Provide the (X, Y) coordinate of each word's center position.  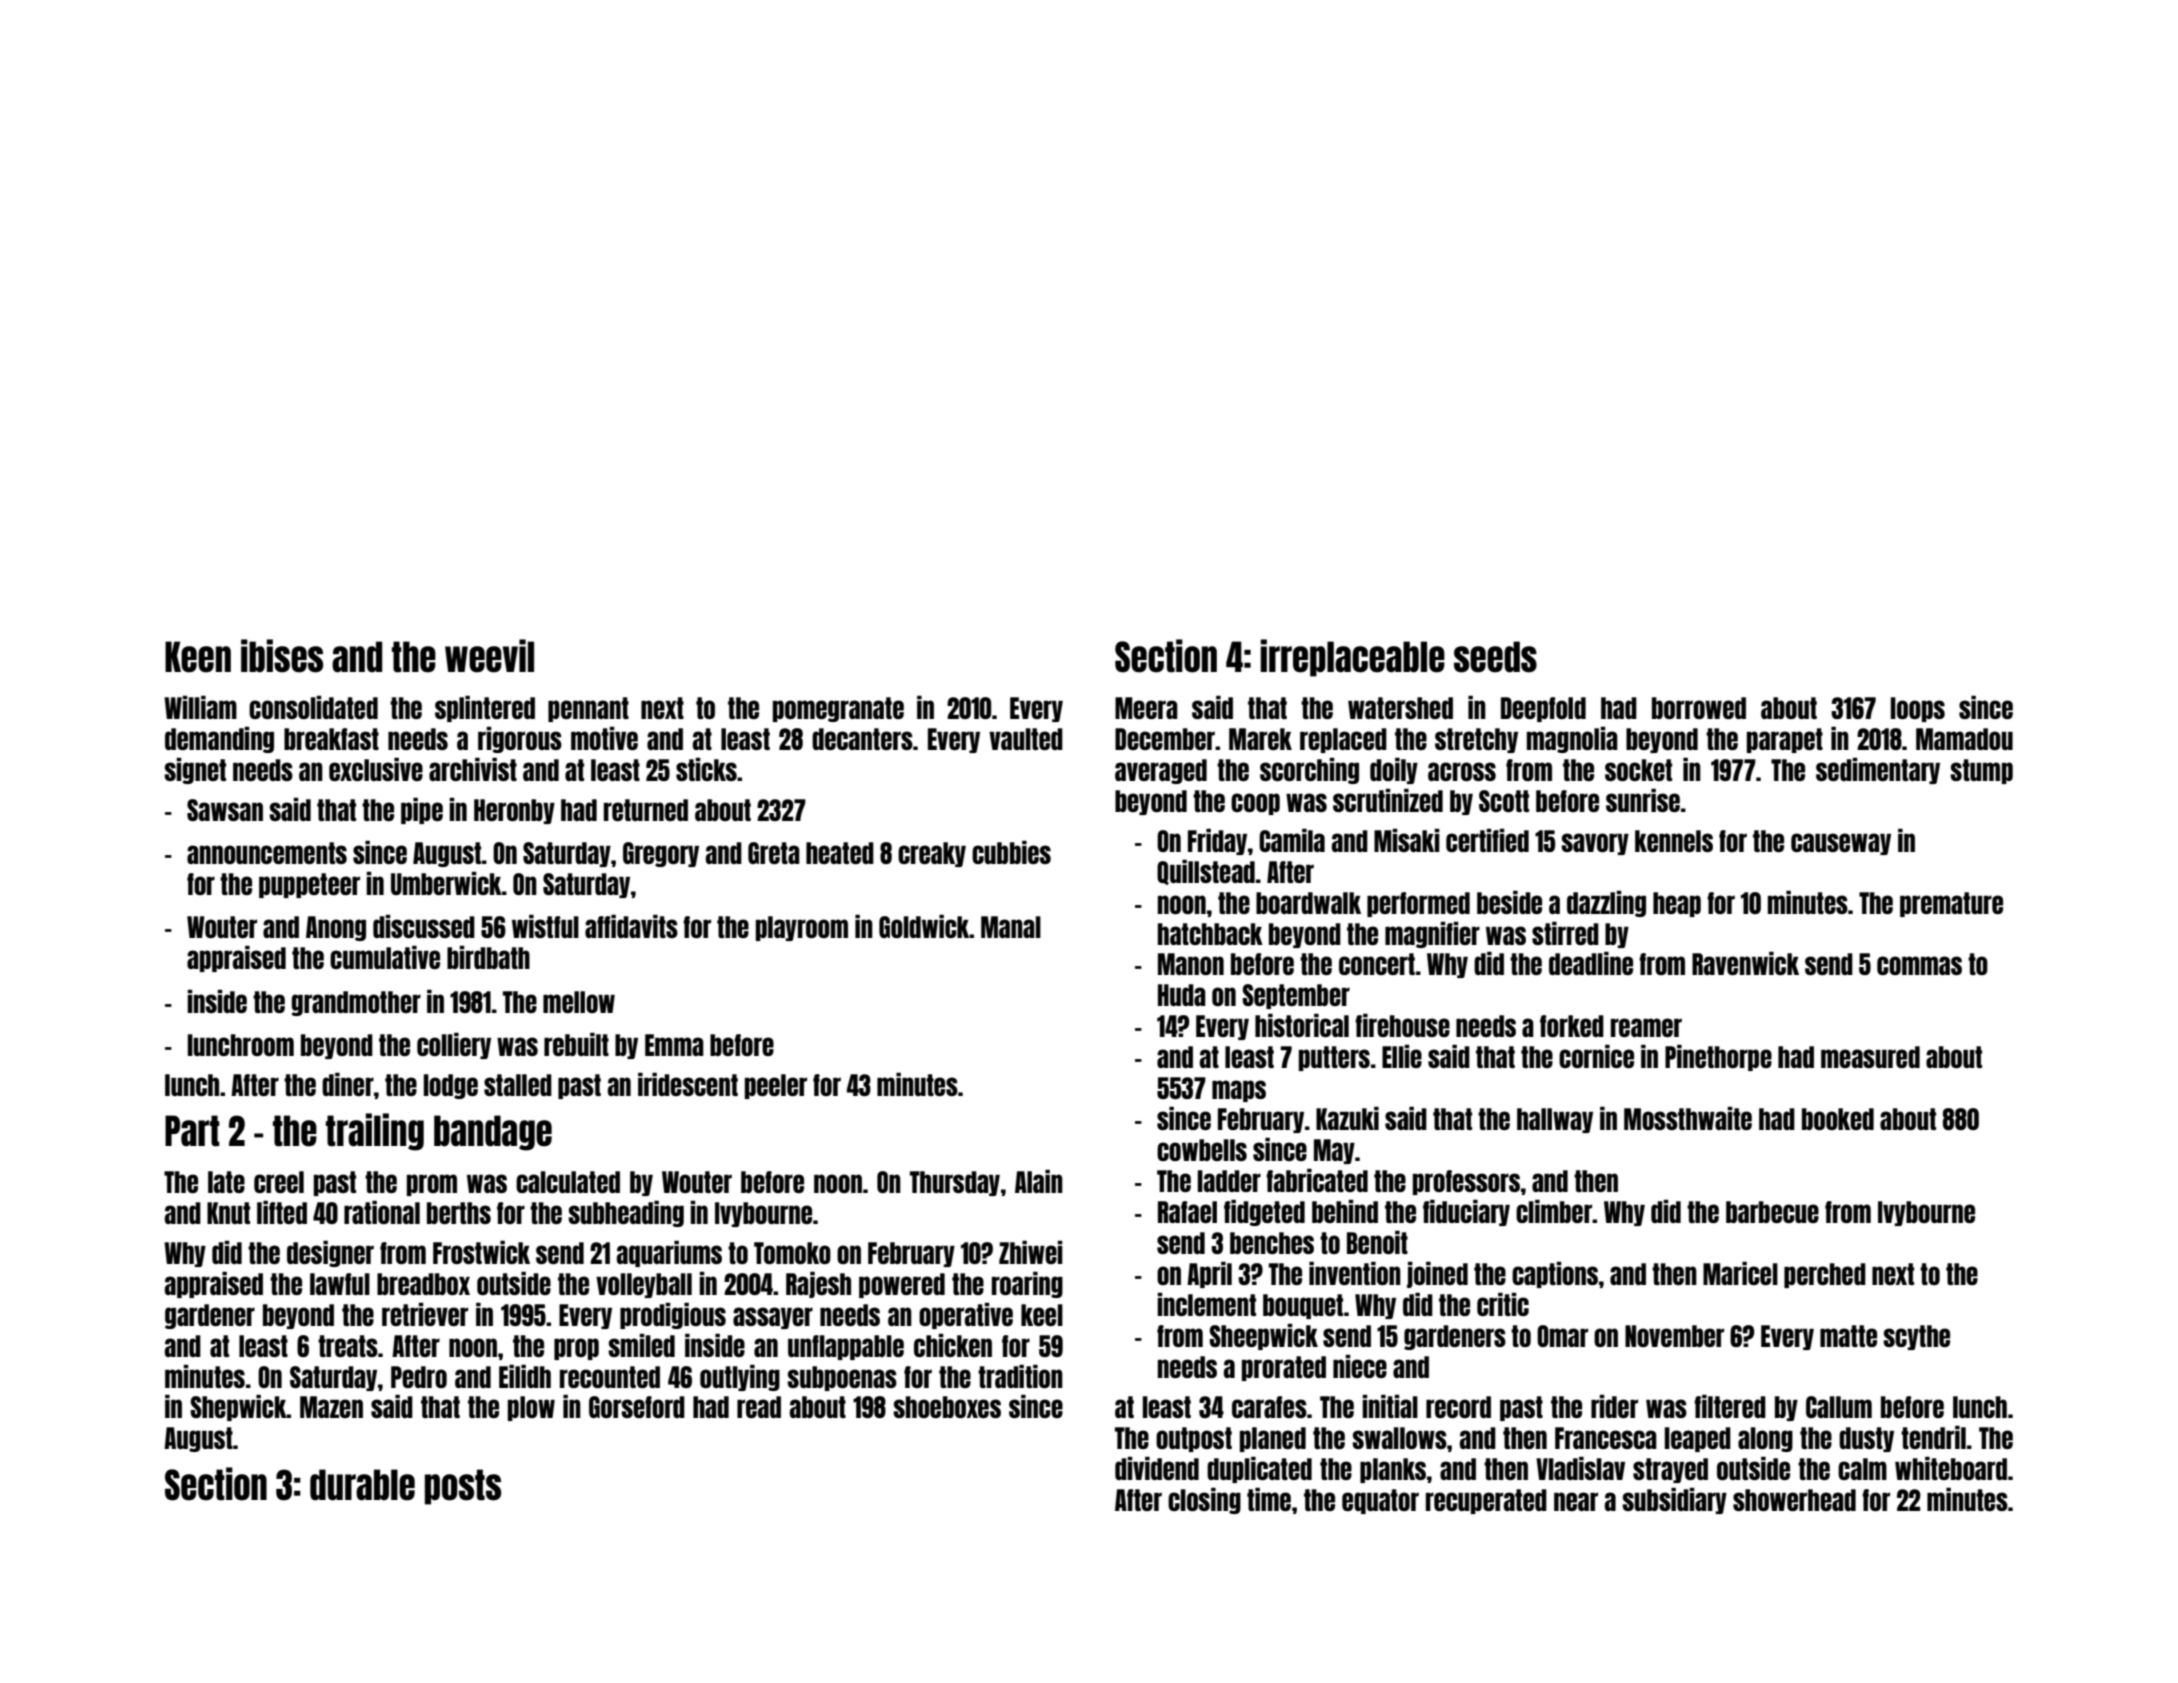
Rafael (1187, 1212)
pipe (422, 811)
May (1334, 1151)
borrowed (1699, 708)
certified (1487, 840)
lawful (340, 1284)
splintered (485, 709)
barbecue (1772, 1212)
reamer (1646, 1027)
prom (432, 1185)
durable (362, 1485)
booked (1838, 1119)
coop (1255, 804)
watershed (1400, 708)
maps (1239, 1091)
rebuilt (576, 1044)
